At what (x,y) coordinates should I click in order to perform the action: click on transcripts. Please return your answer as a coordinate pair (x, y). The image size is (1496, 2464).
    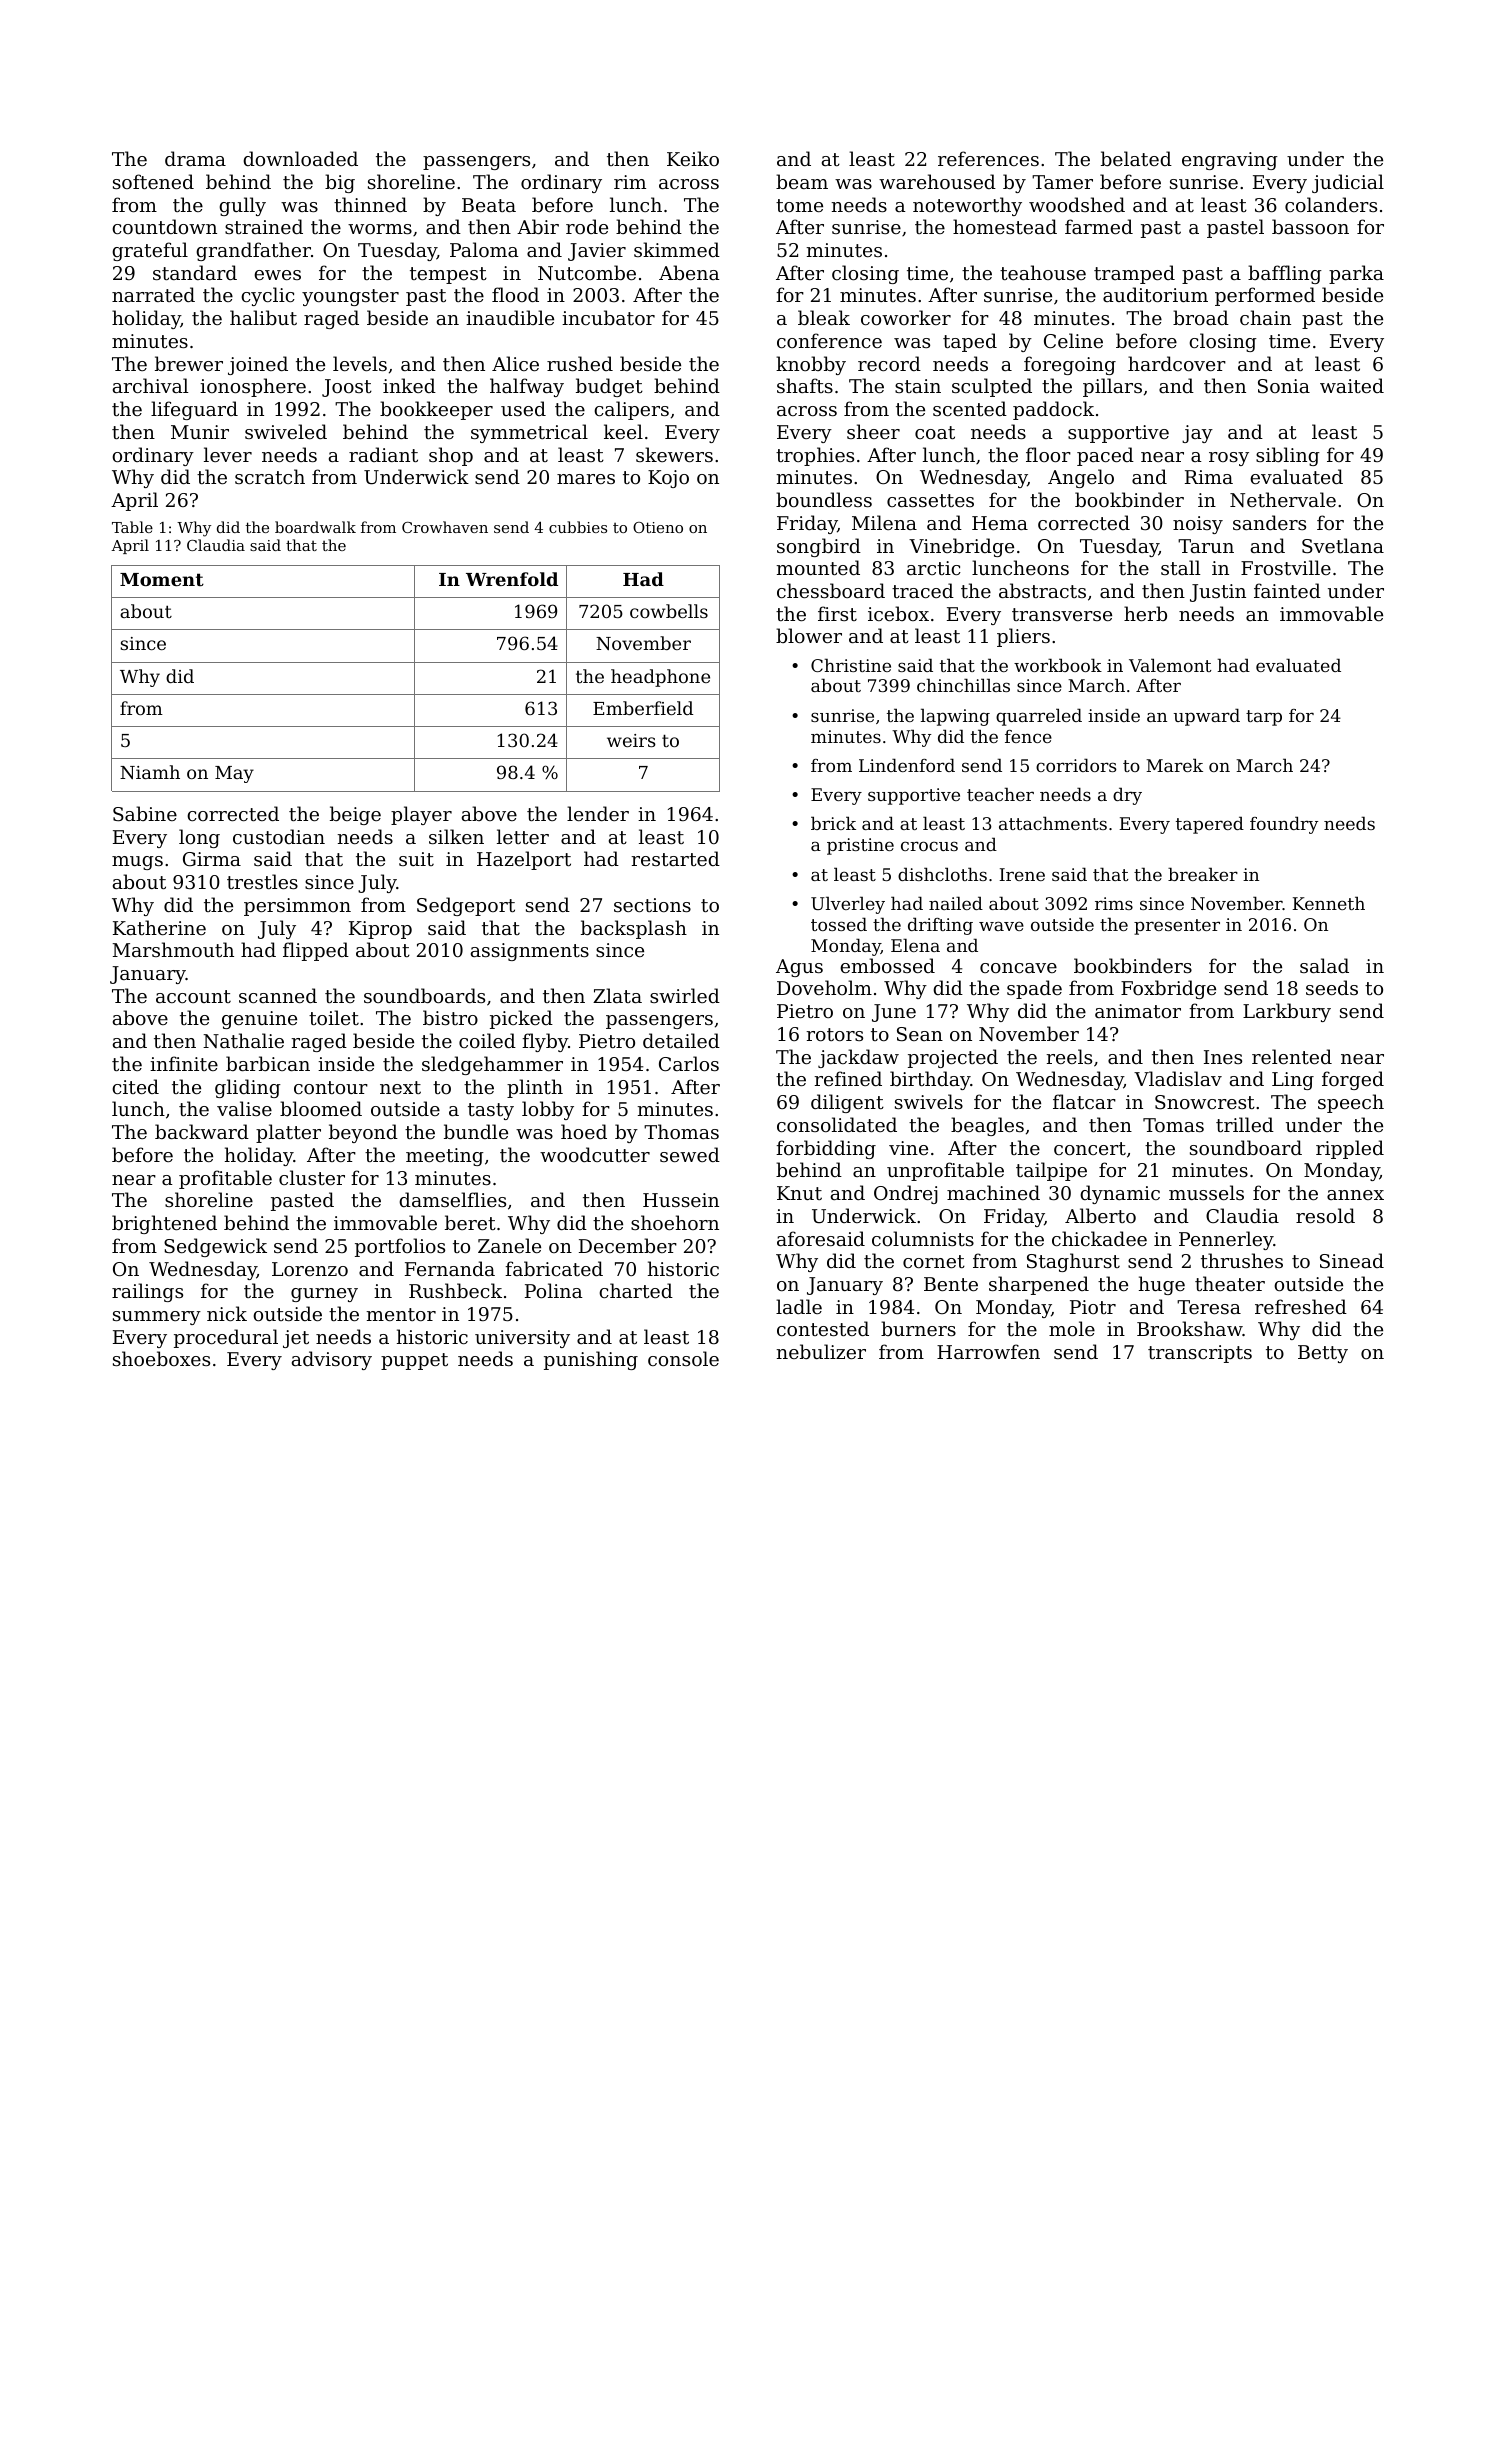
    Looking at the image, I should click on (1200, 1354).
